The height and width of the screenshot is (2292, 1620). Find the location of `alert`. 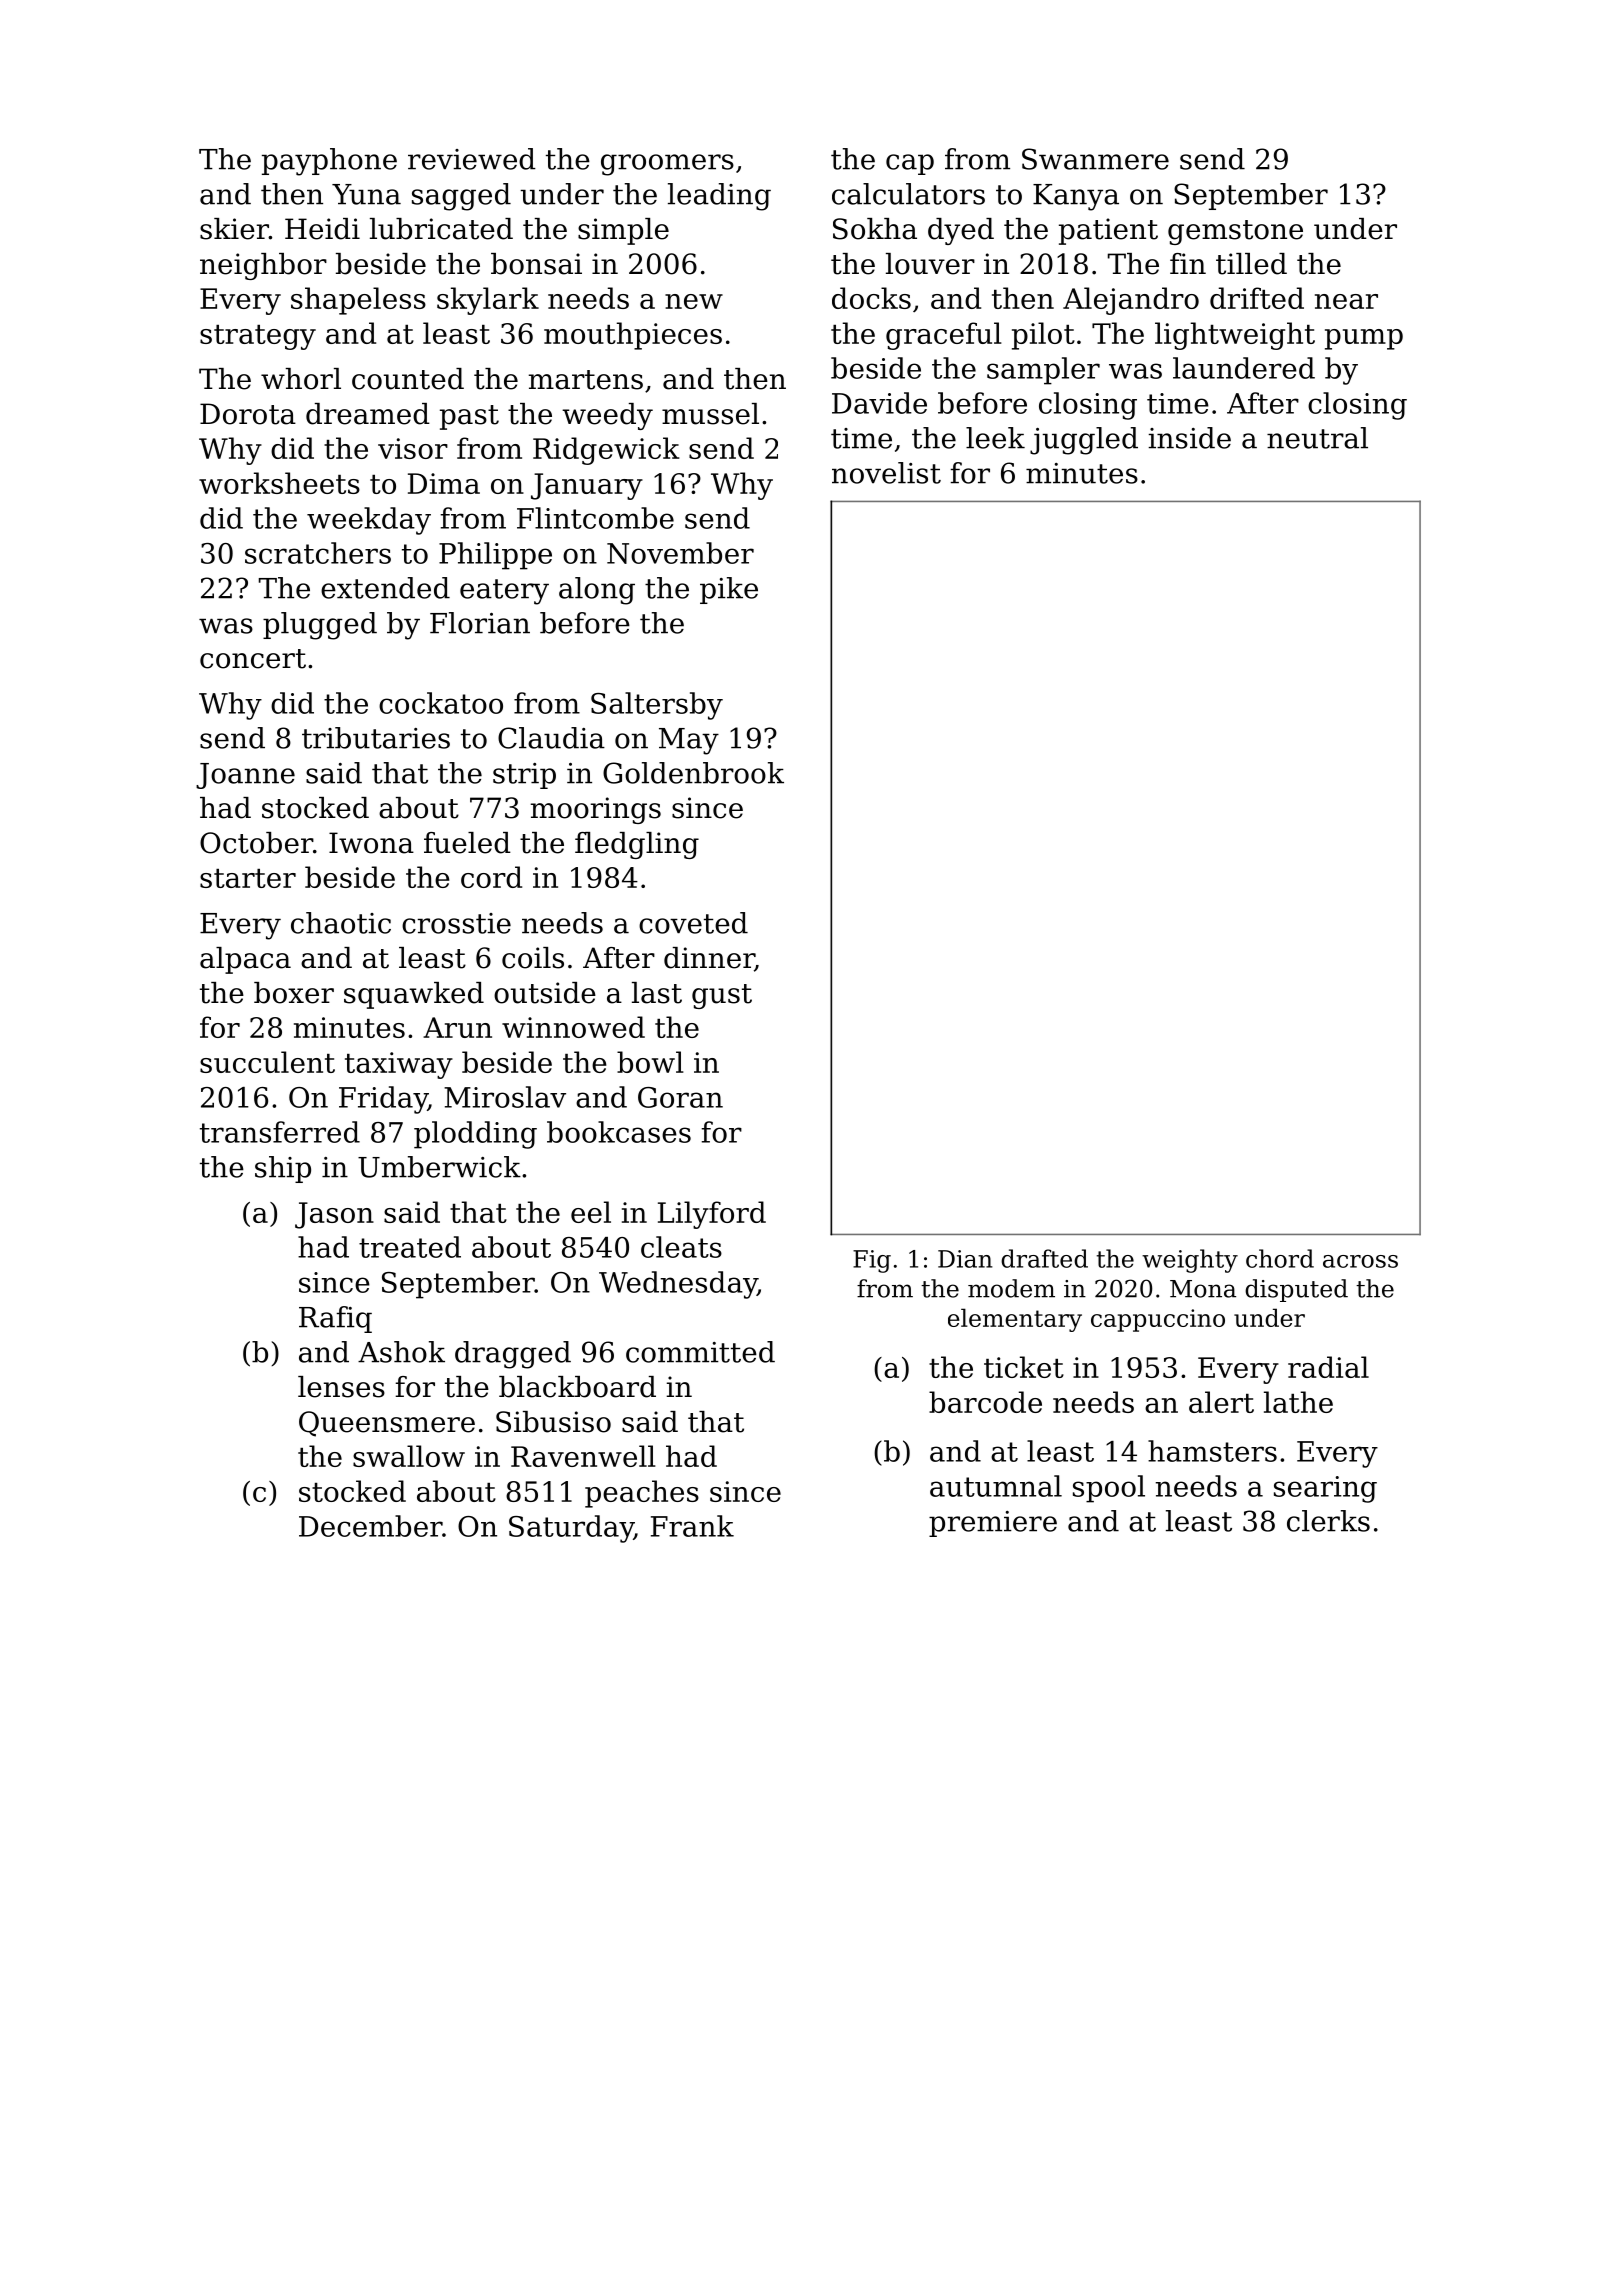

alert is located at coordinates (1221, 1402).
